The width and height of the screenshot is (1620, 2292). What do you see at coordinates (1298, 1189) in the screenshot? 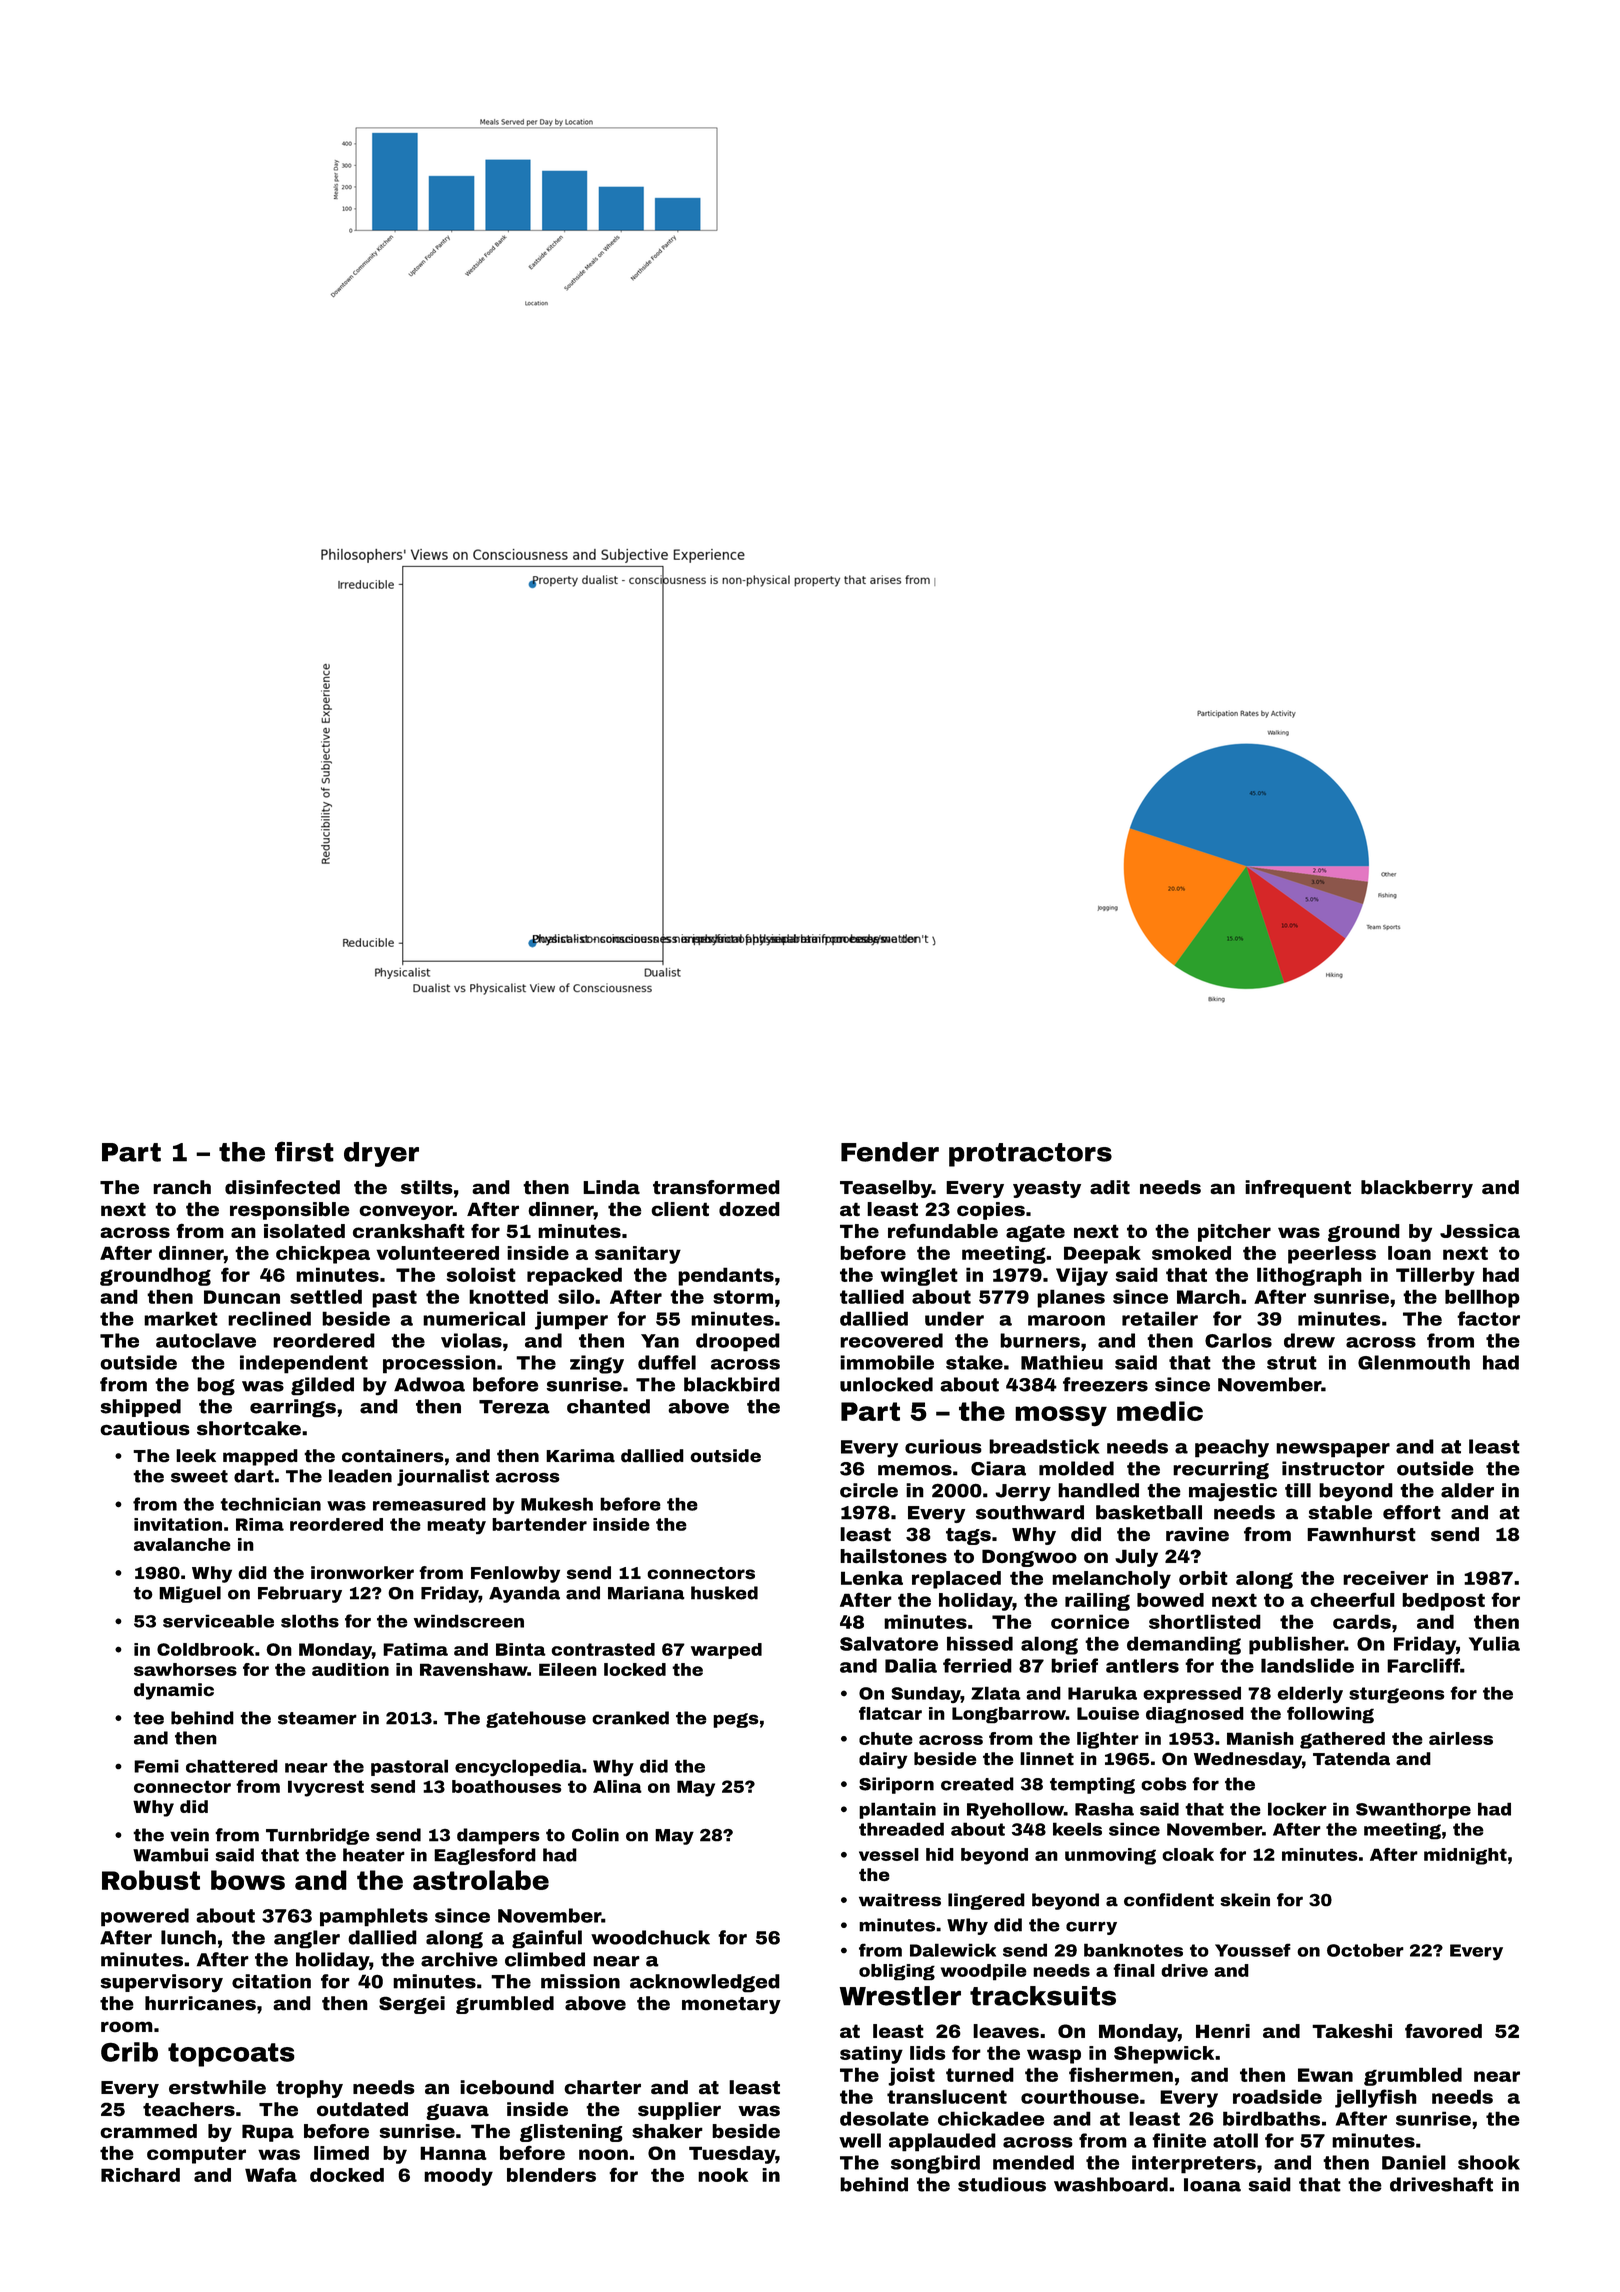
I see `infrequent` at bounding box center [1298, 1189].
